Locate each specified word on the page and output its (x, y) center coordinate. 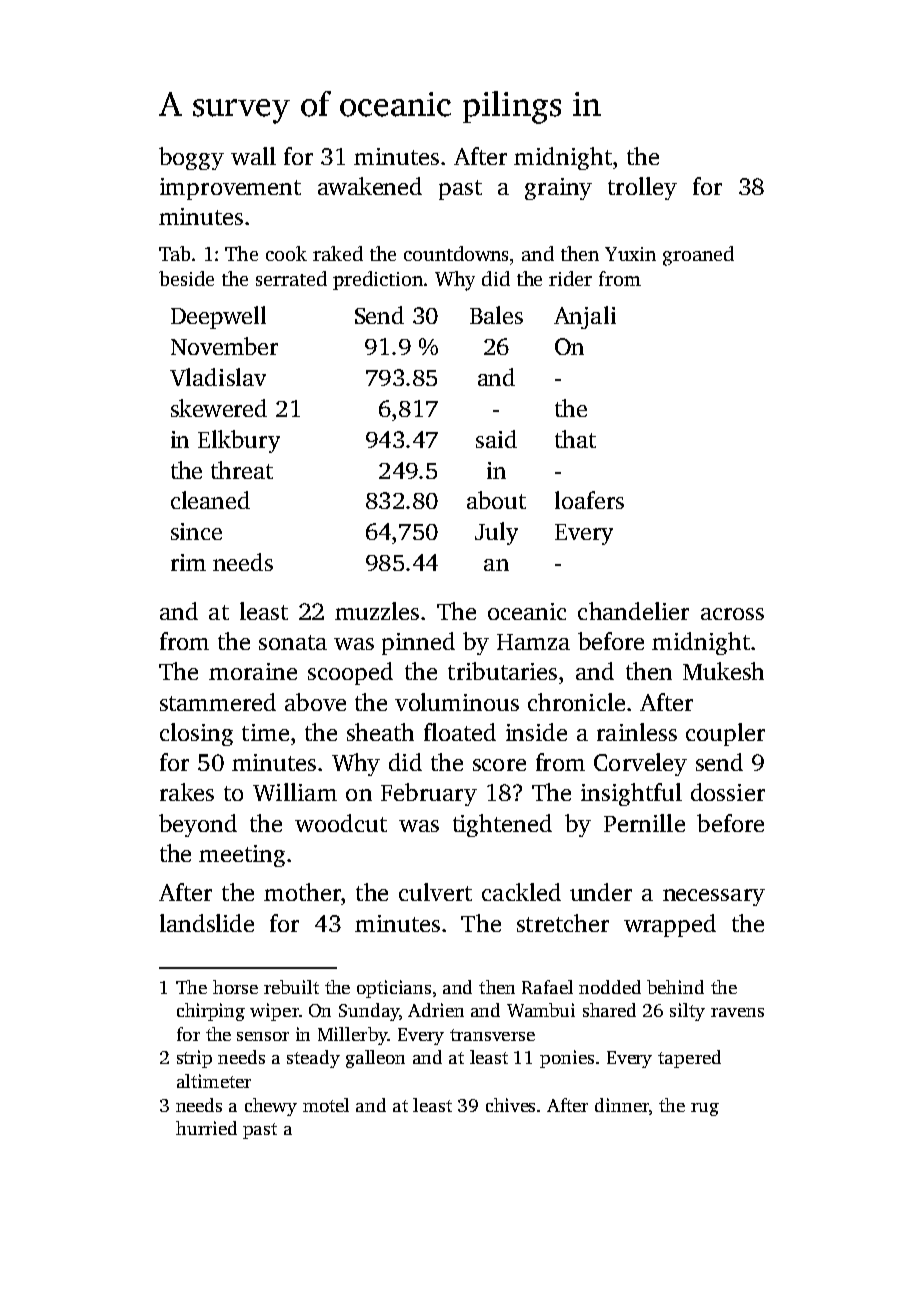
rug (705, 1109)
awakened (370, 186)
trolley (642, 188)
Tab (174, 253)
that (575, 439)
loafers (589, 500)
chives (510, 1105)
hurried (206, 1128)
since (196, 531)
